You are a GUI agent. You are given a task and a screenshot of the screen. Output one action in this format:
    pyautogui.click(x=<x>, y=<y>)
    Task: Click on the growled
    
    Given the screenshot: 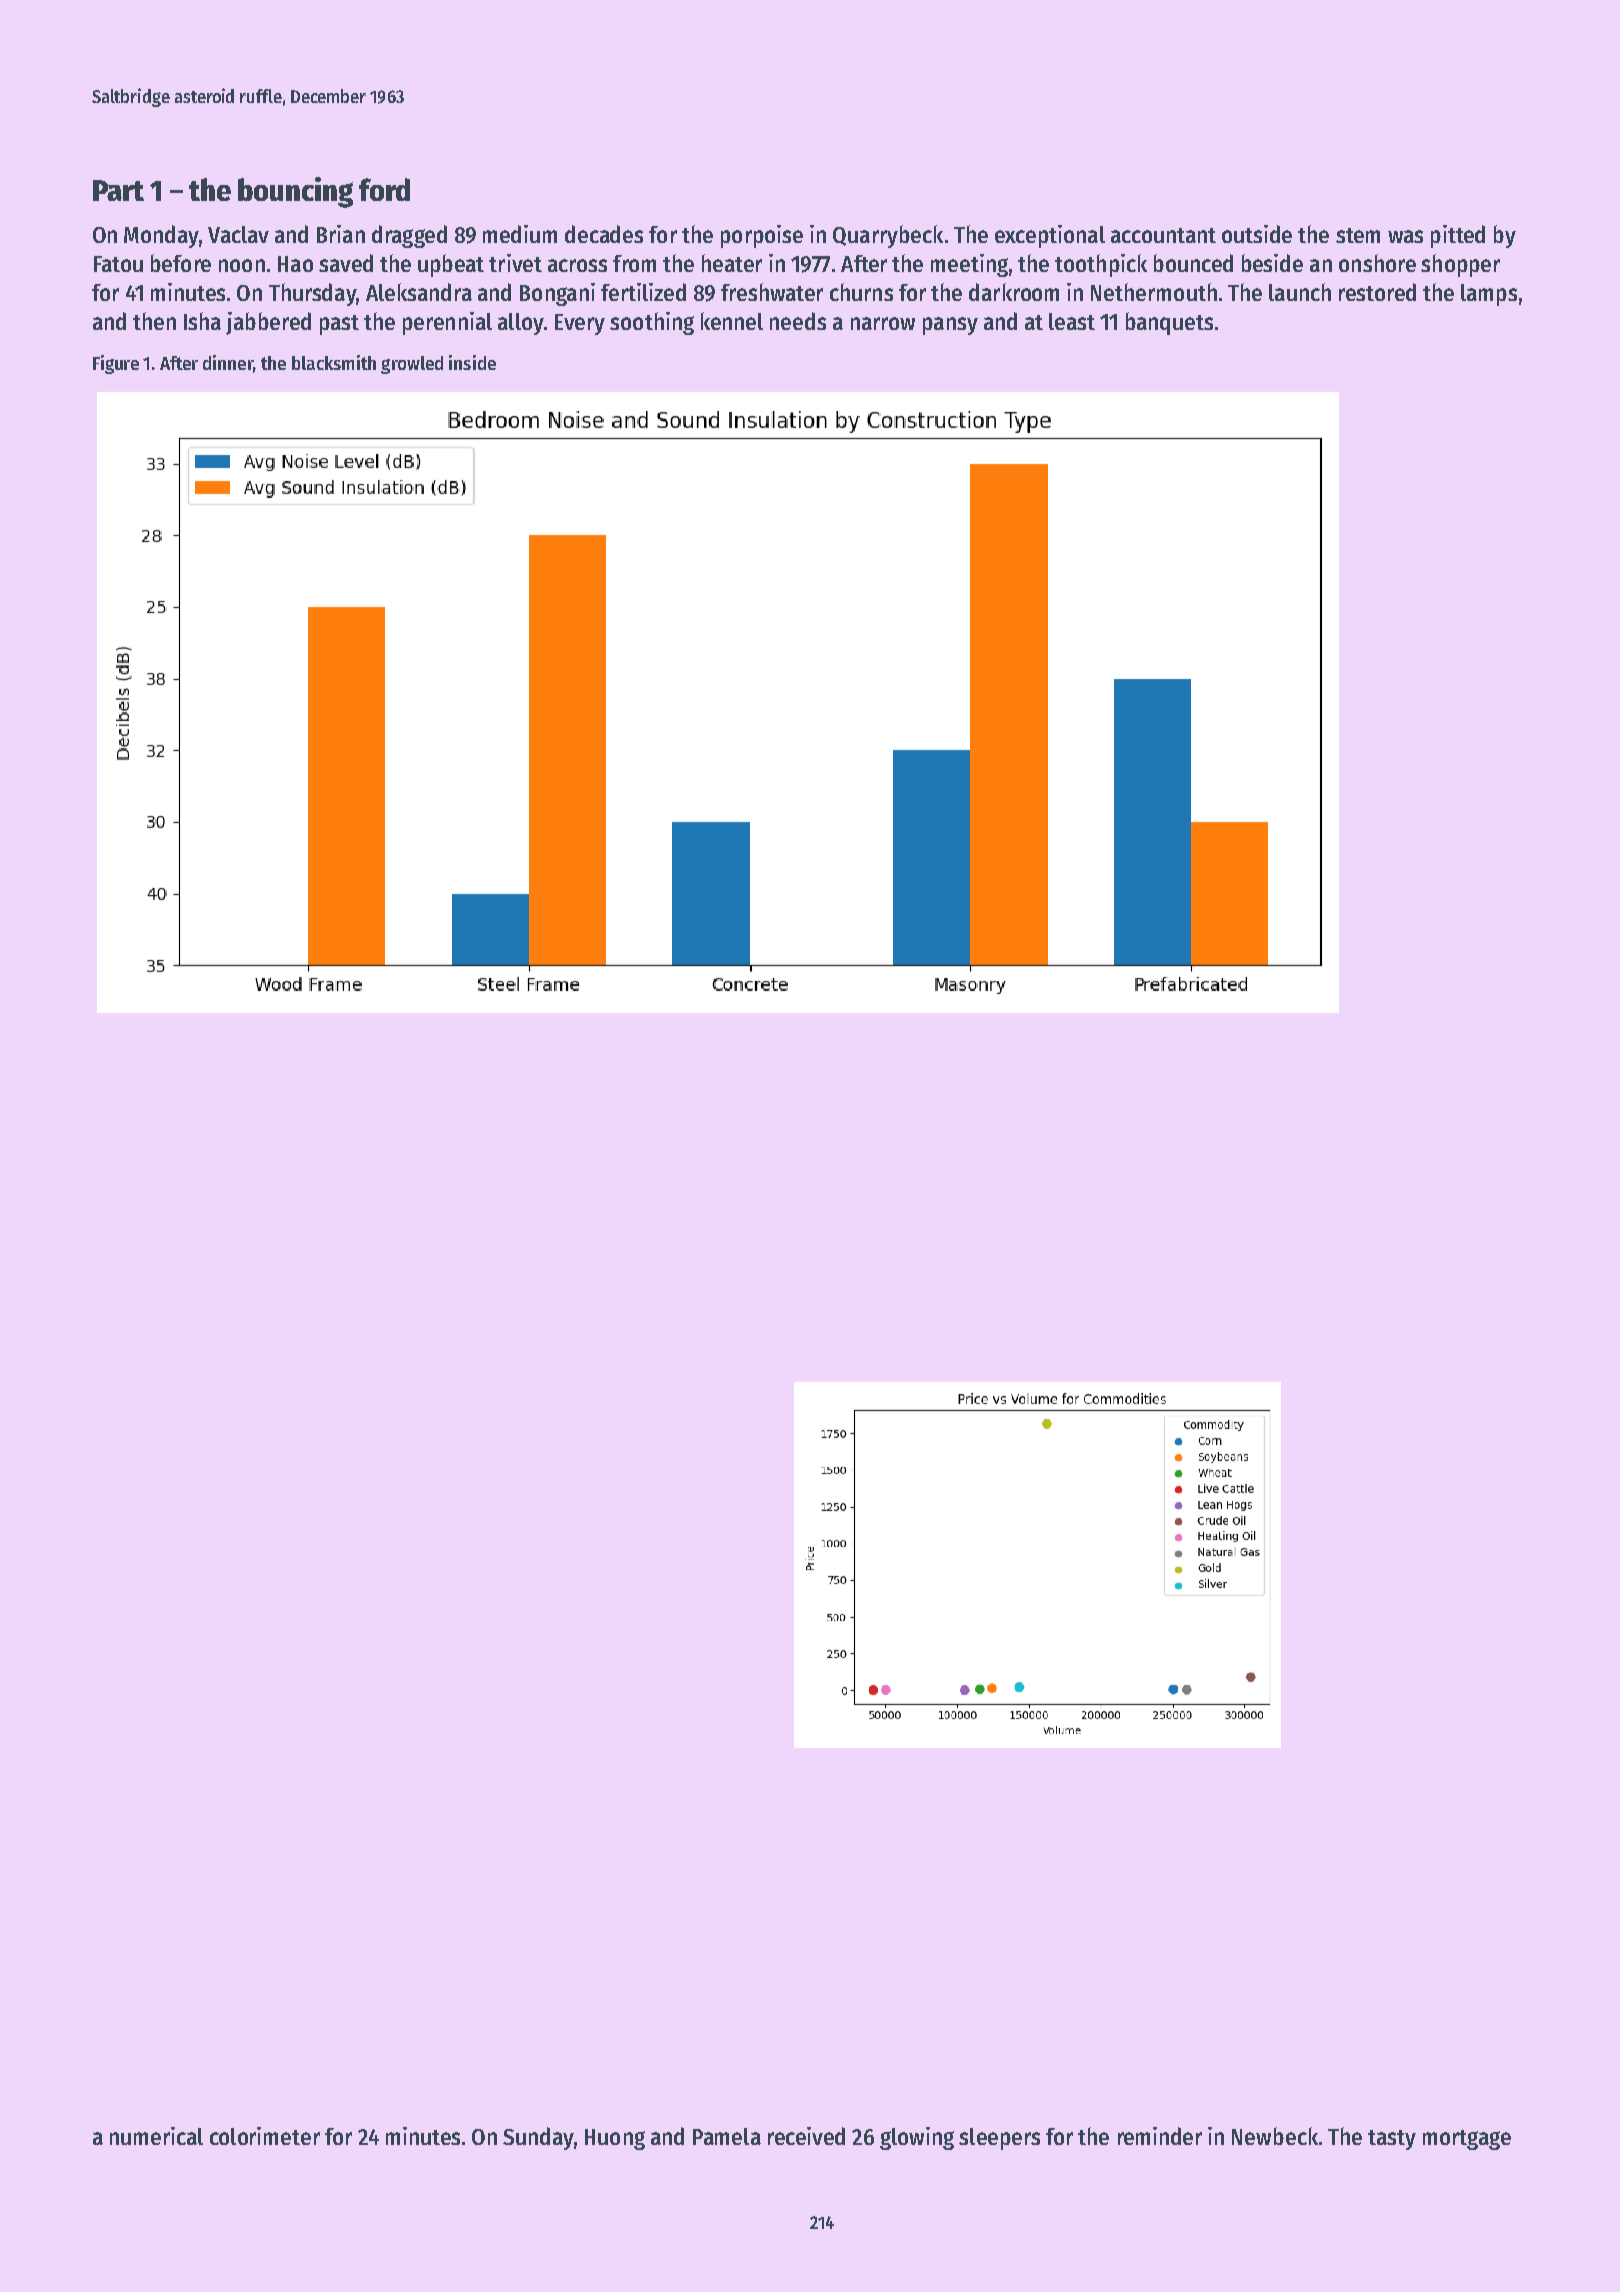 What is the action you would take?
    pyautogui.click(x=412, y=365)
